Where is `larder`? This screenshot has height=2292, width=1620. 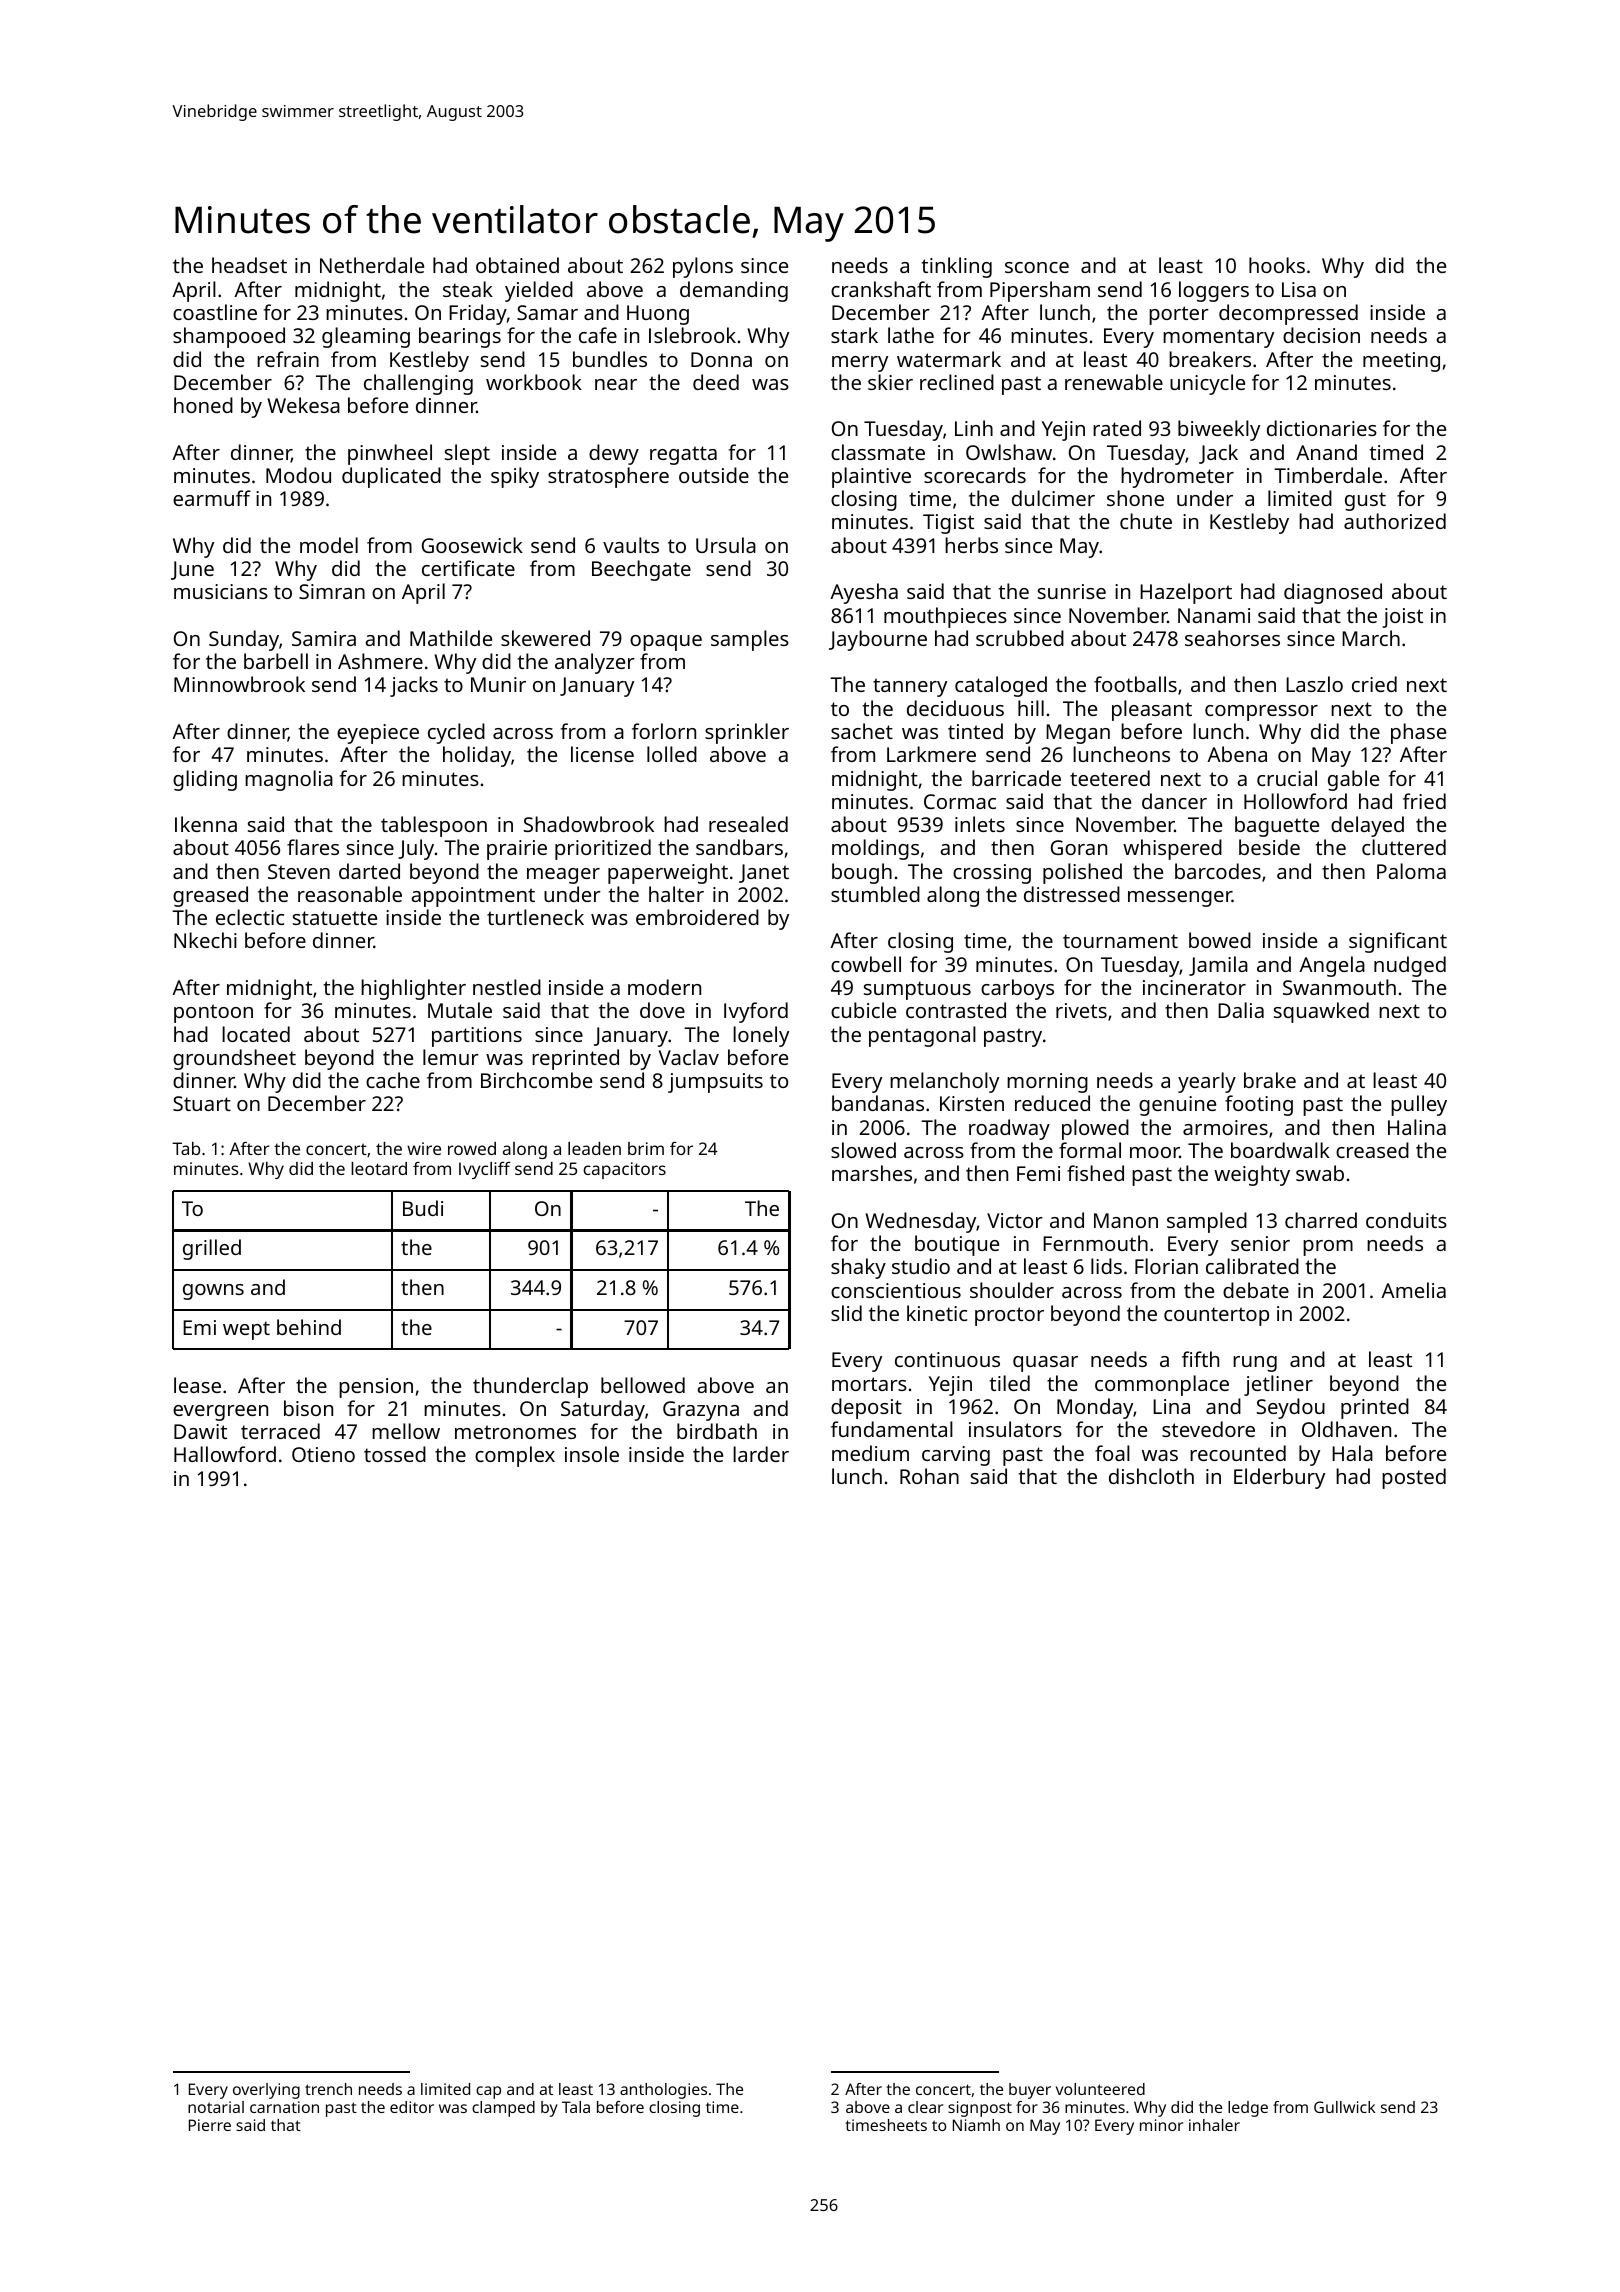 larder is located at coordinates (761, 1454).
